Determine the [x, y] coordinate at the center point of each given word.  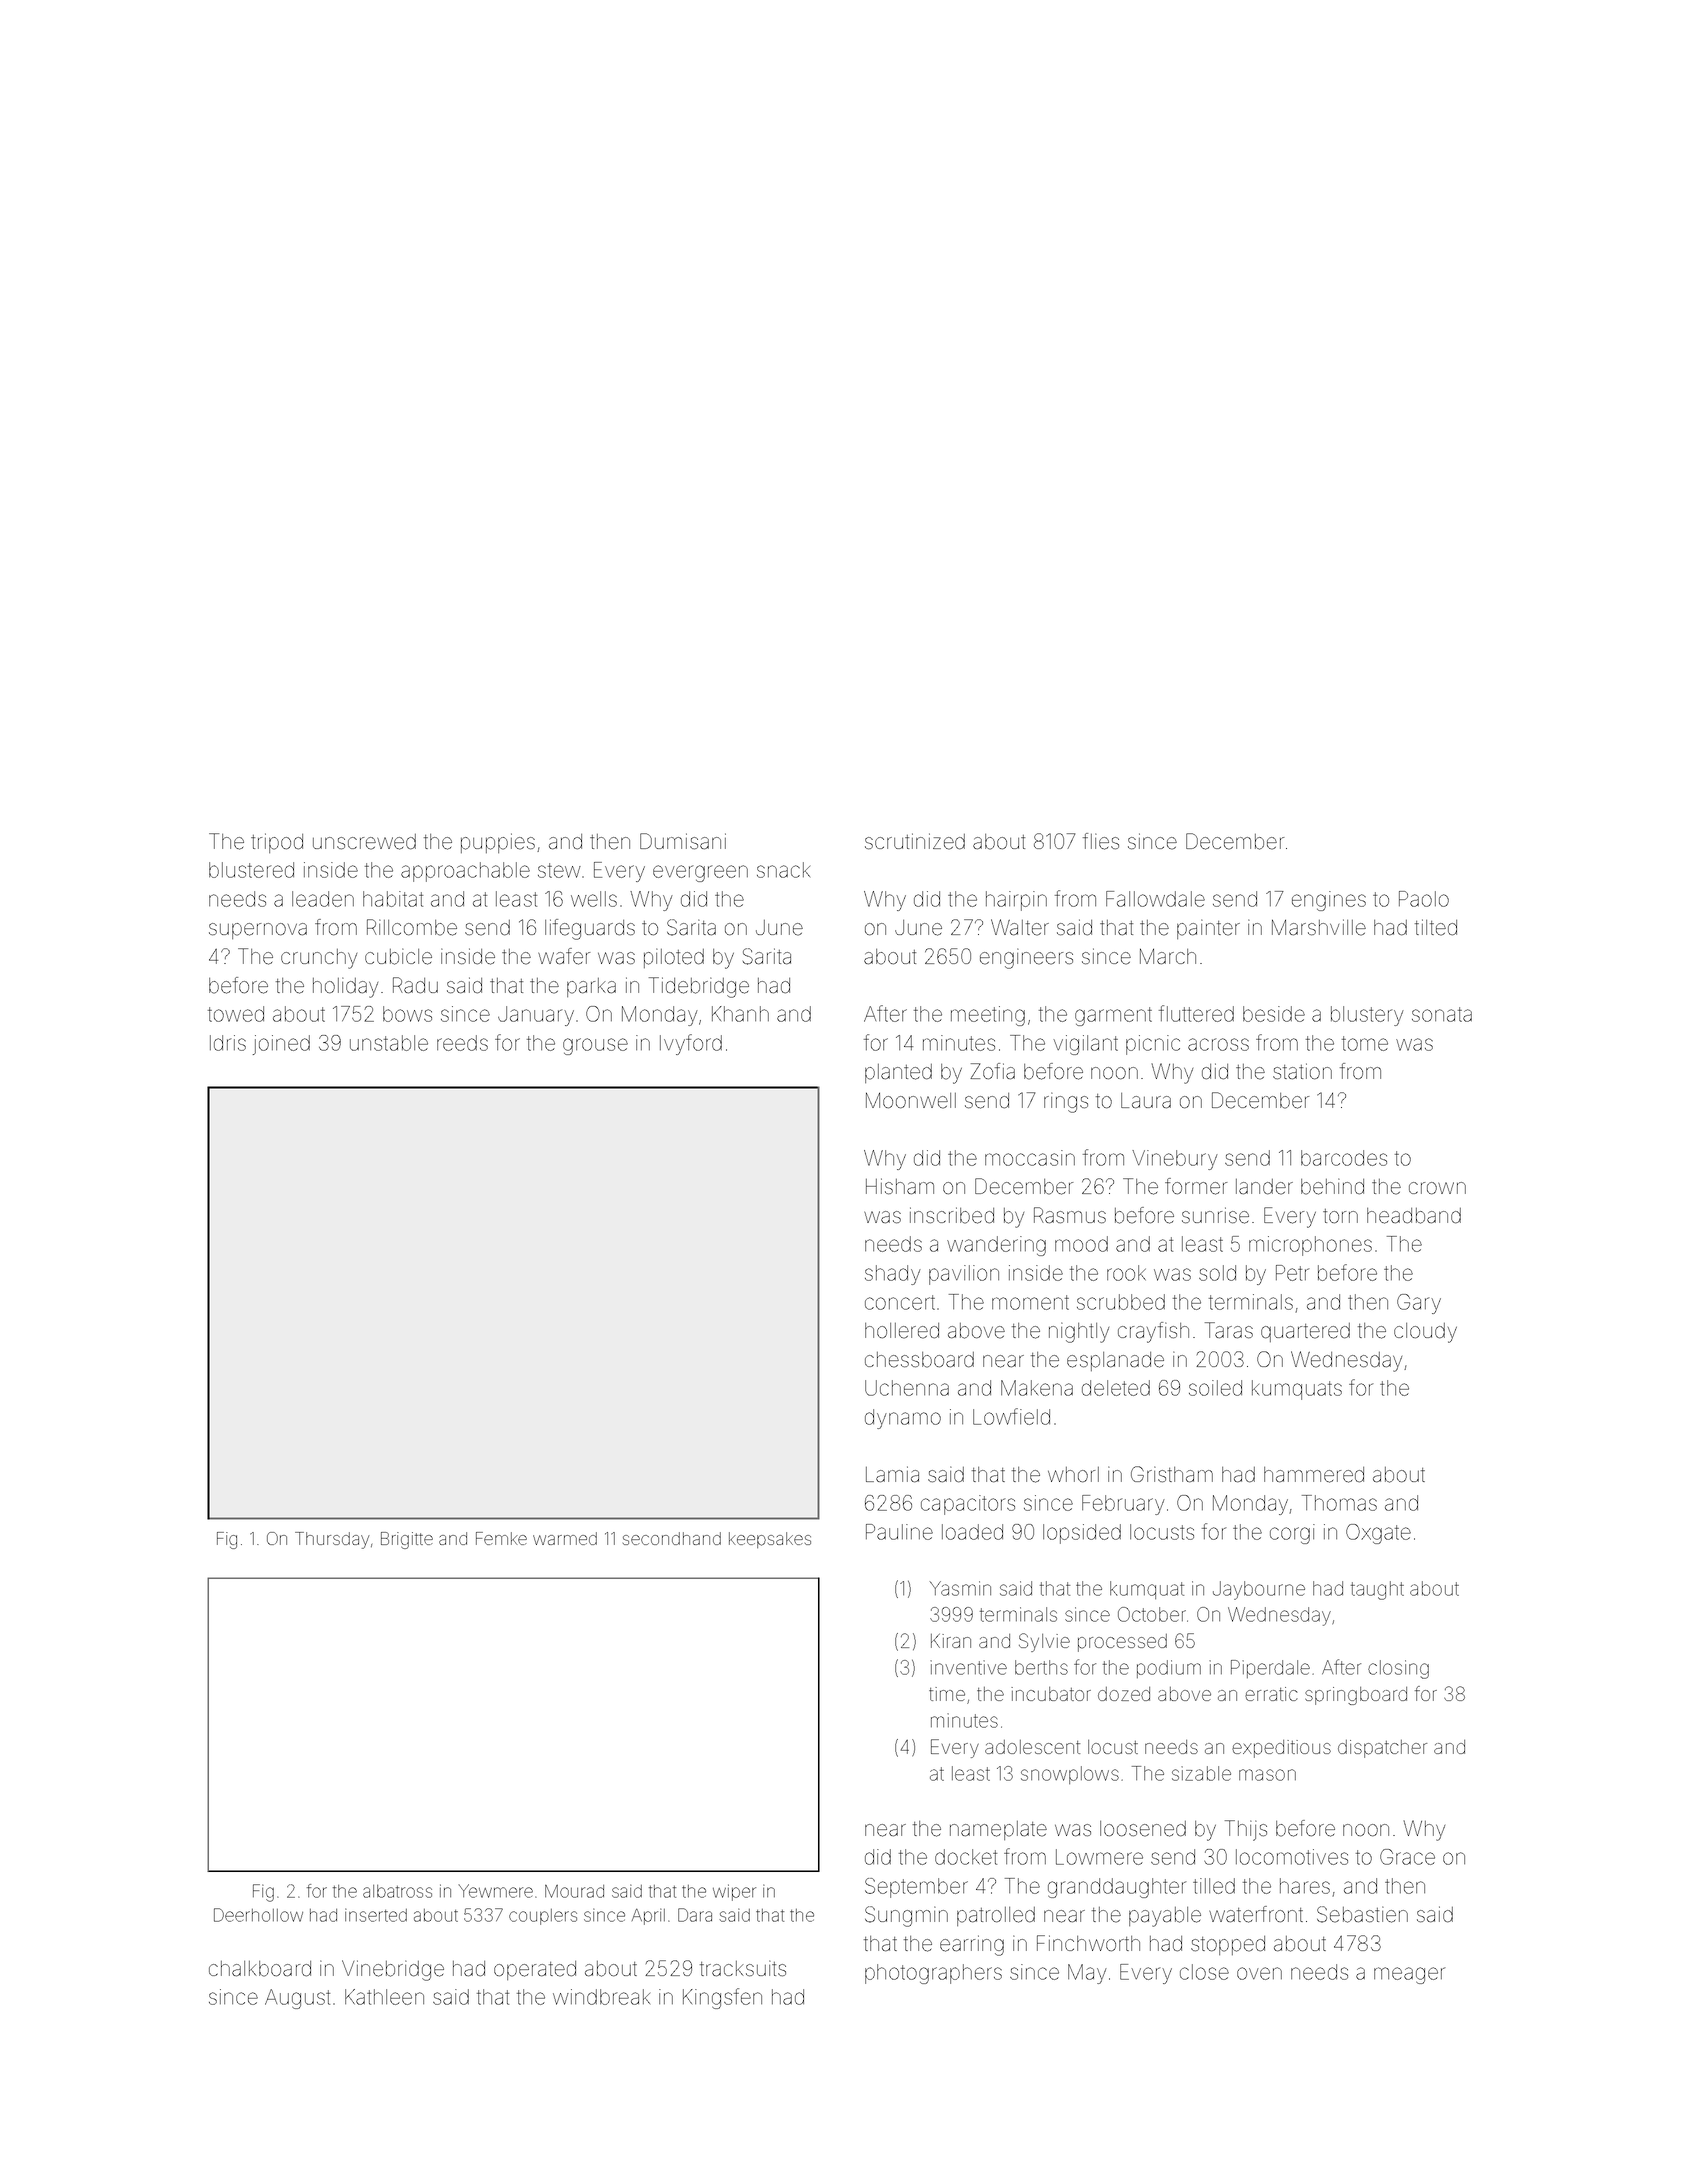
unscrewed [364, 842]
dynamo [903, 1419]
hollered [902, 1331]
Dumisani [683, 841]
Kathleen [384, 1997]
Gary [1419, 1304]
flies [1101, 841]
